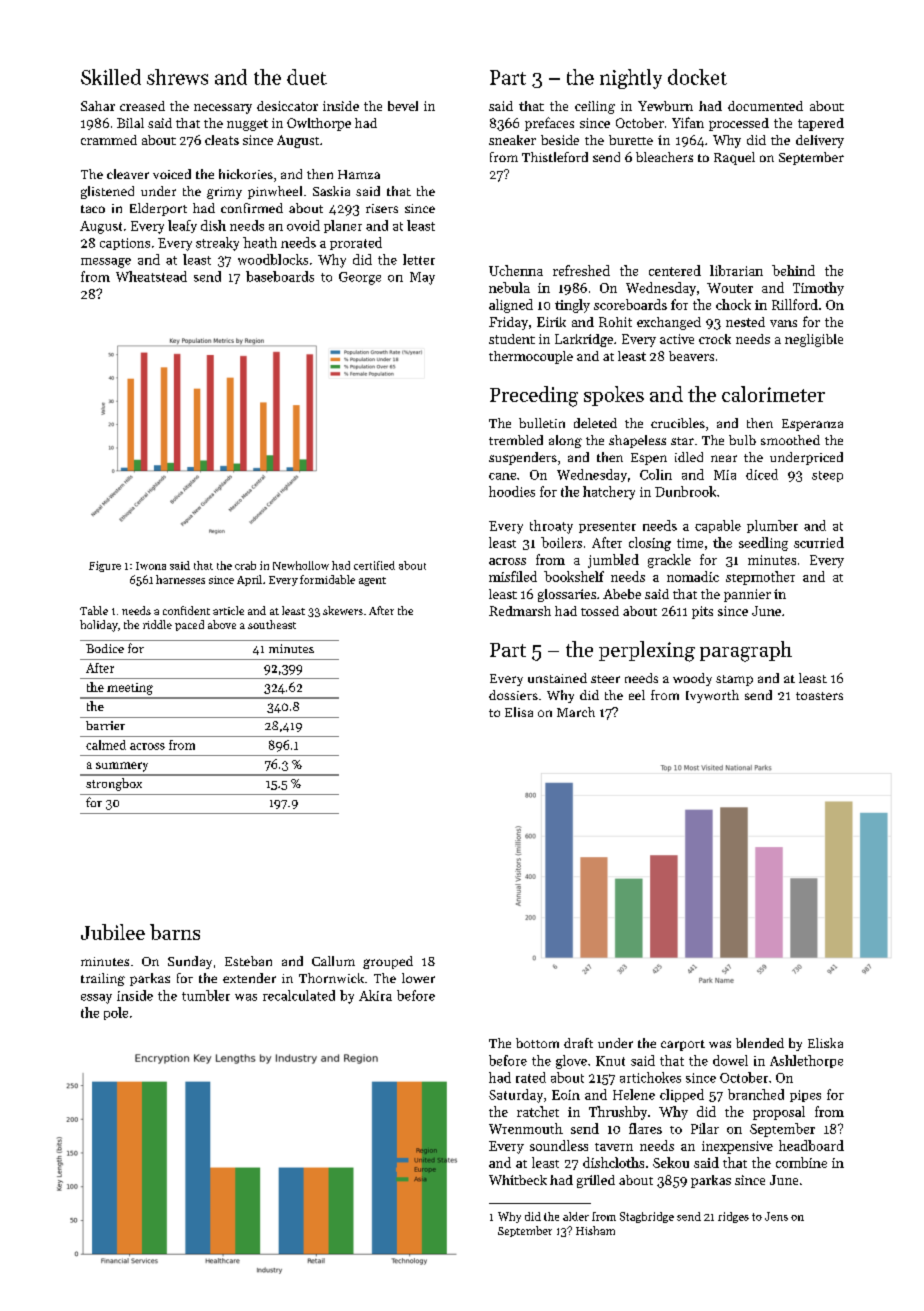  What do you see at coordinates (513, 695) in the screenshot?
I see `dossiers` at bounding box center [513, 695].
